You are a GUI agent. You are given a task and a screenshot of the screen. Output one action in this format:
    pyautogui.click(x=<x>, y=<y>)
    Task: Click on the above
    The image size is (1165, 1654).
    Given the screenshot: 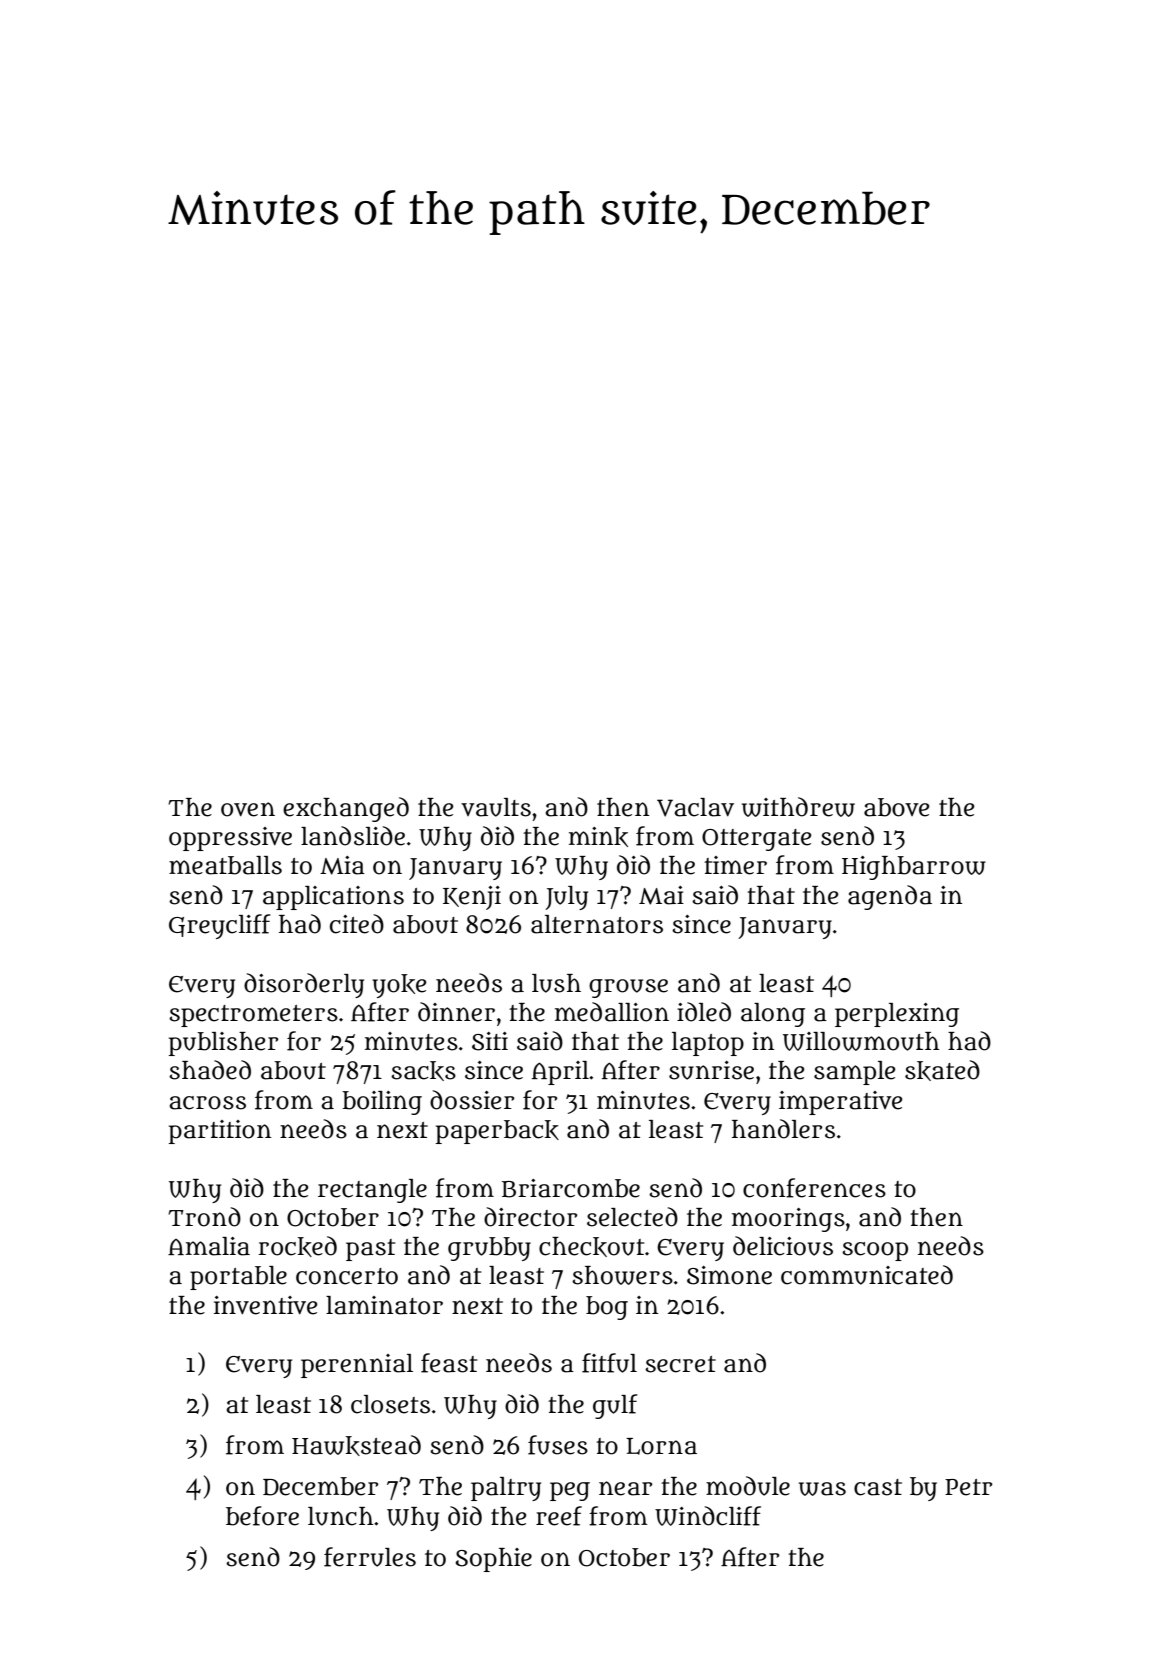 What is the action you would take?
    pyautogui.click(x=896, y=807)
